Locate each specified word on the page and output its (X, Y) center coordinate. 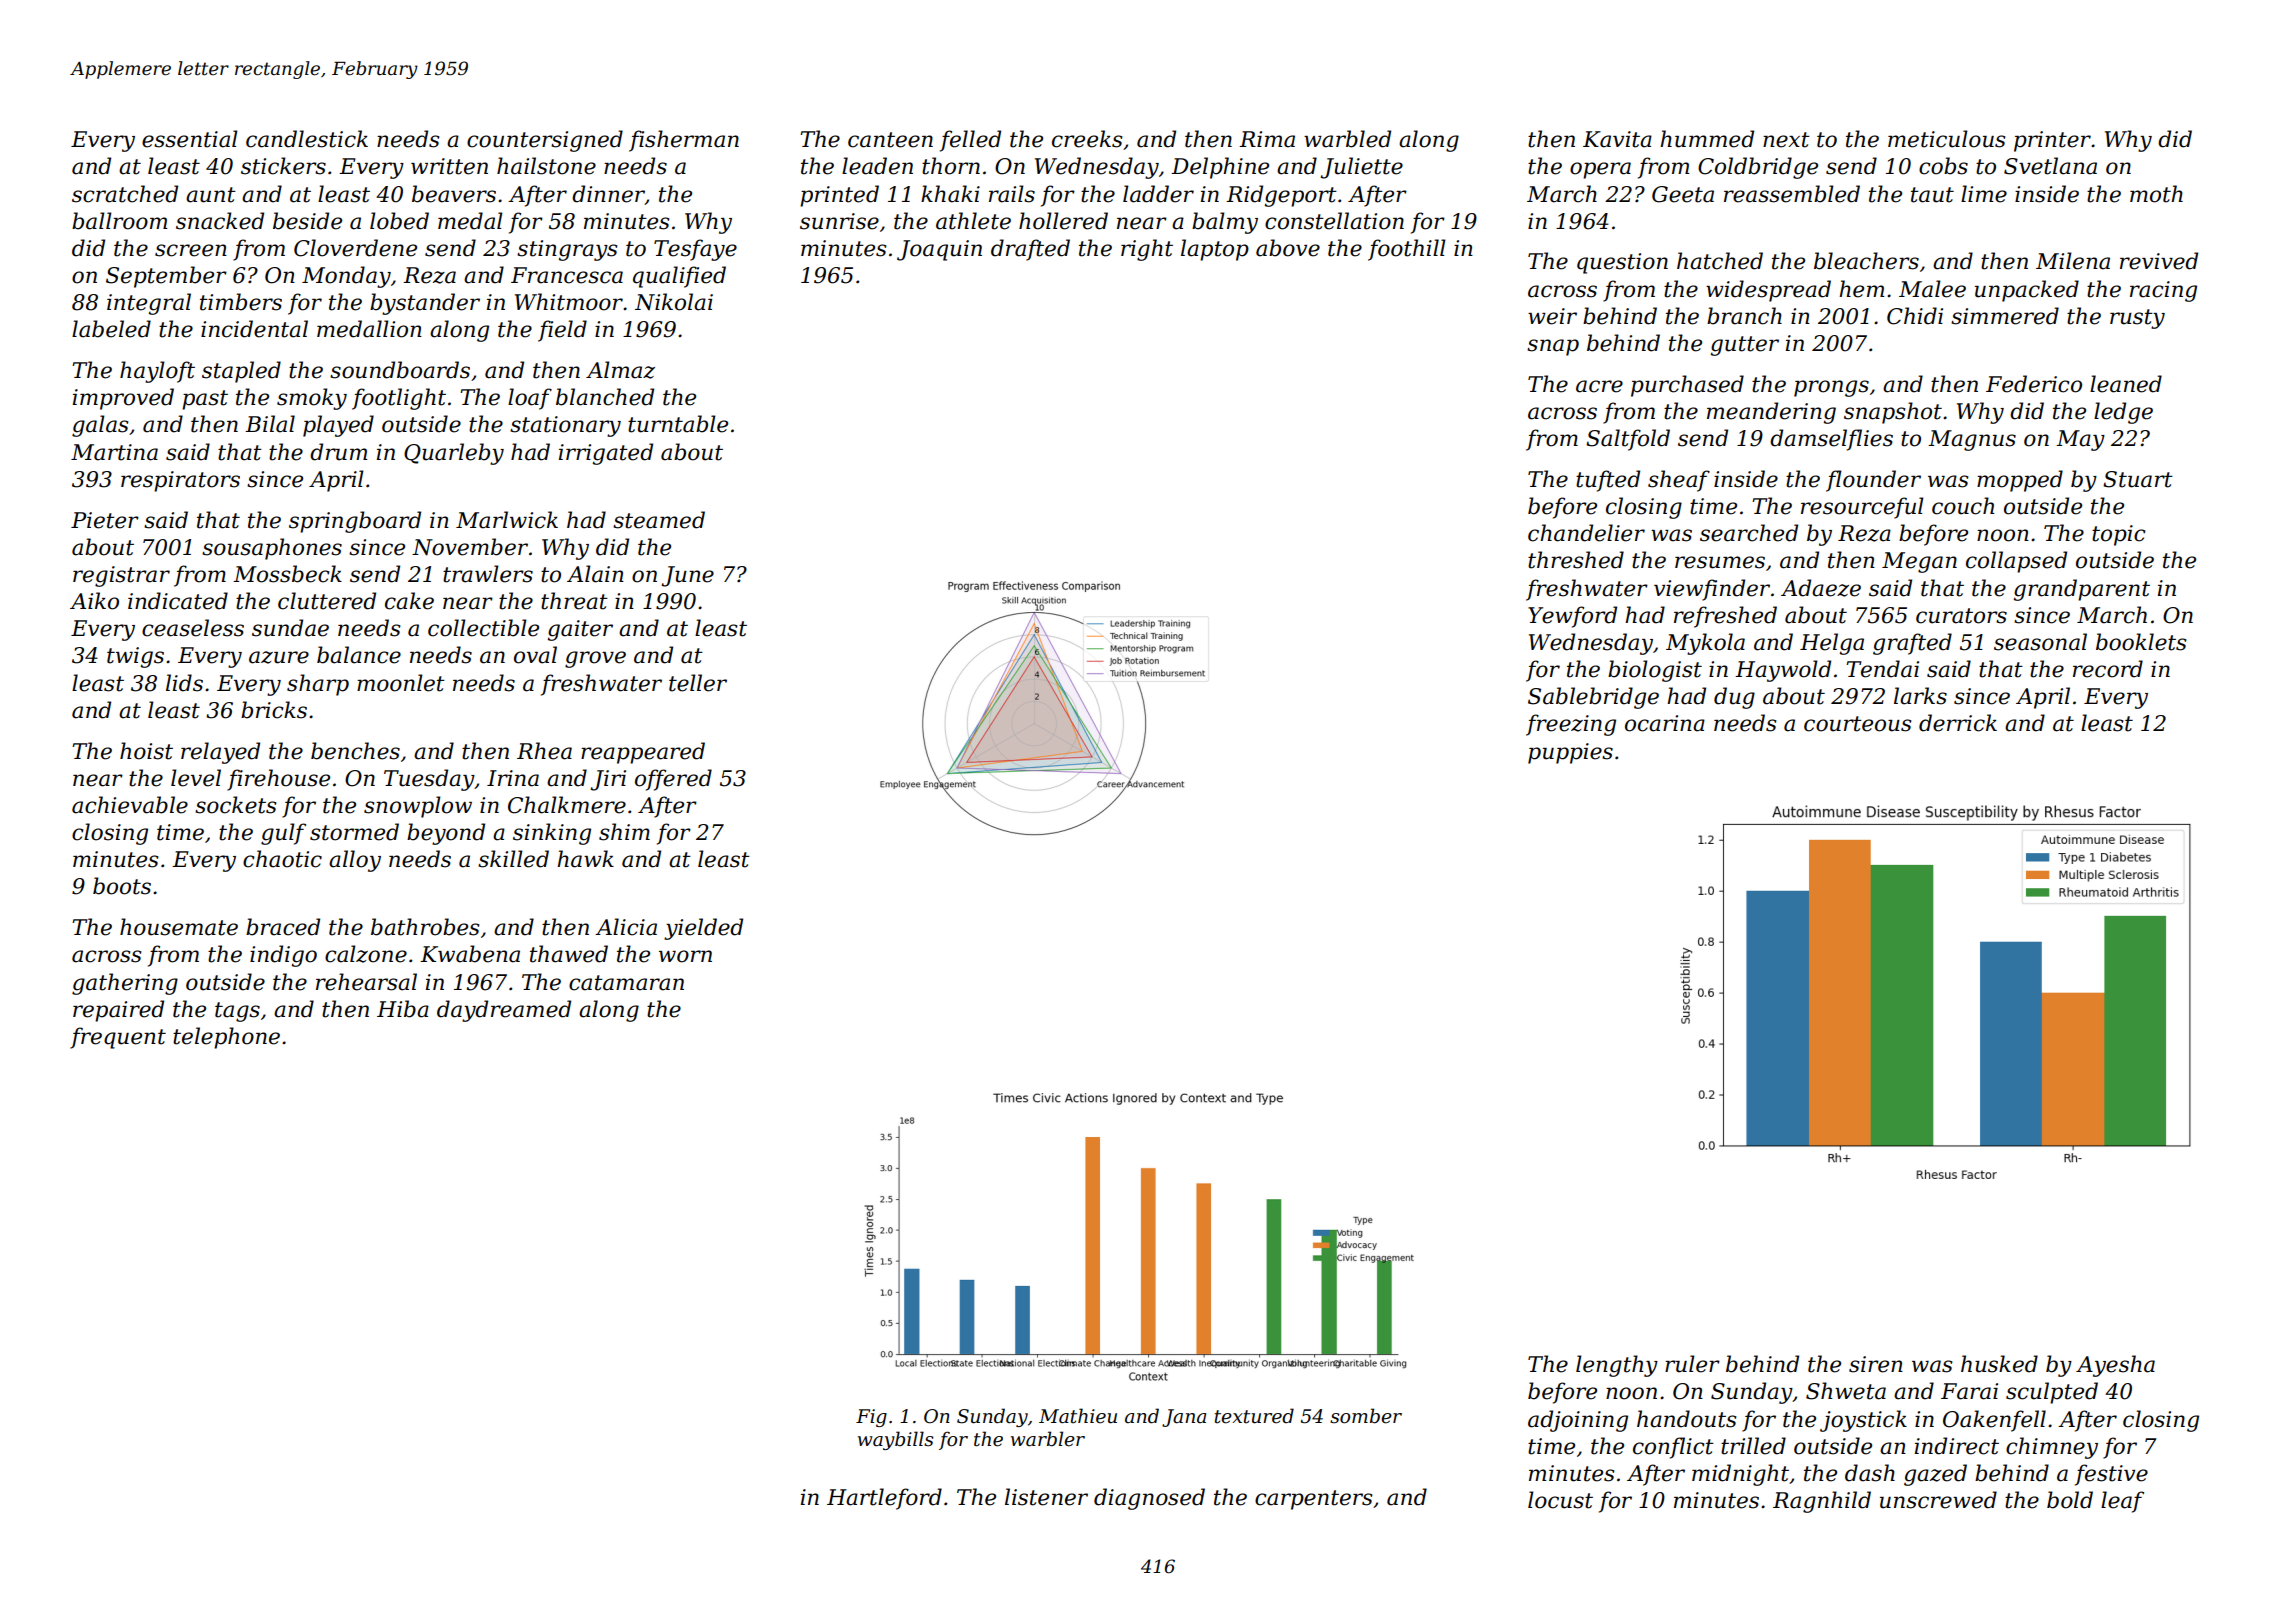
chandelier (1586, 533)
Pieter (105, 520)
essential (190, 139)
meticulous (1946, 139)
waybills (896, 1440)
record (2108, 669)
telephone (226, 1038)
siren (1876, 1364)
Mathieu (1078, 1416)
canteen (890, 140)
